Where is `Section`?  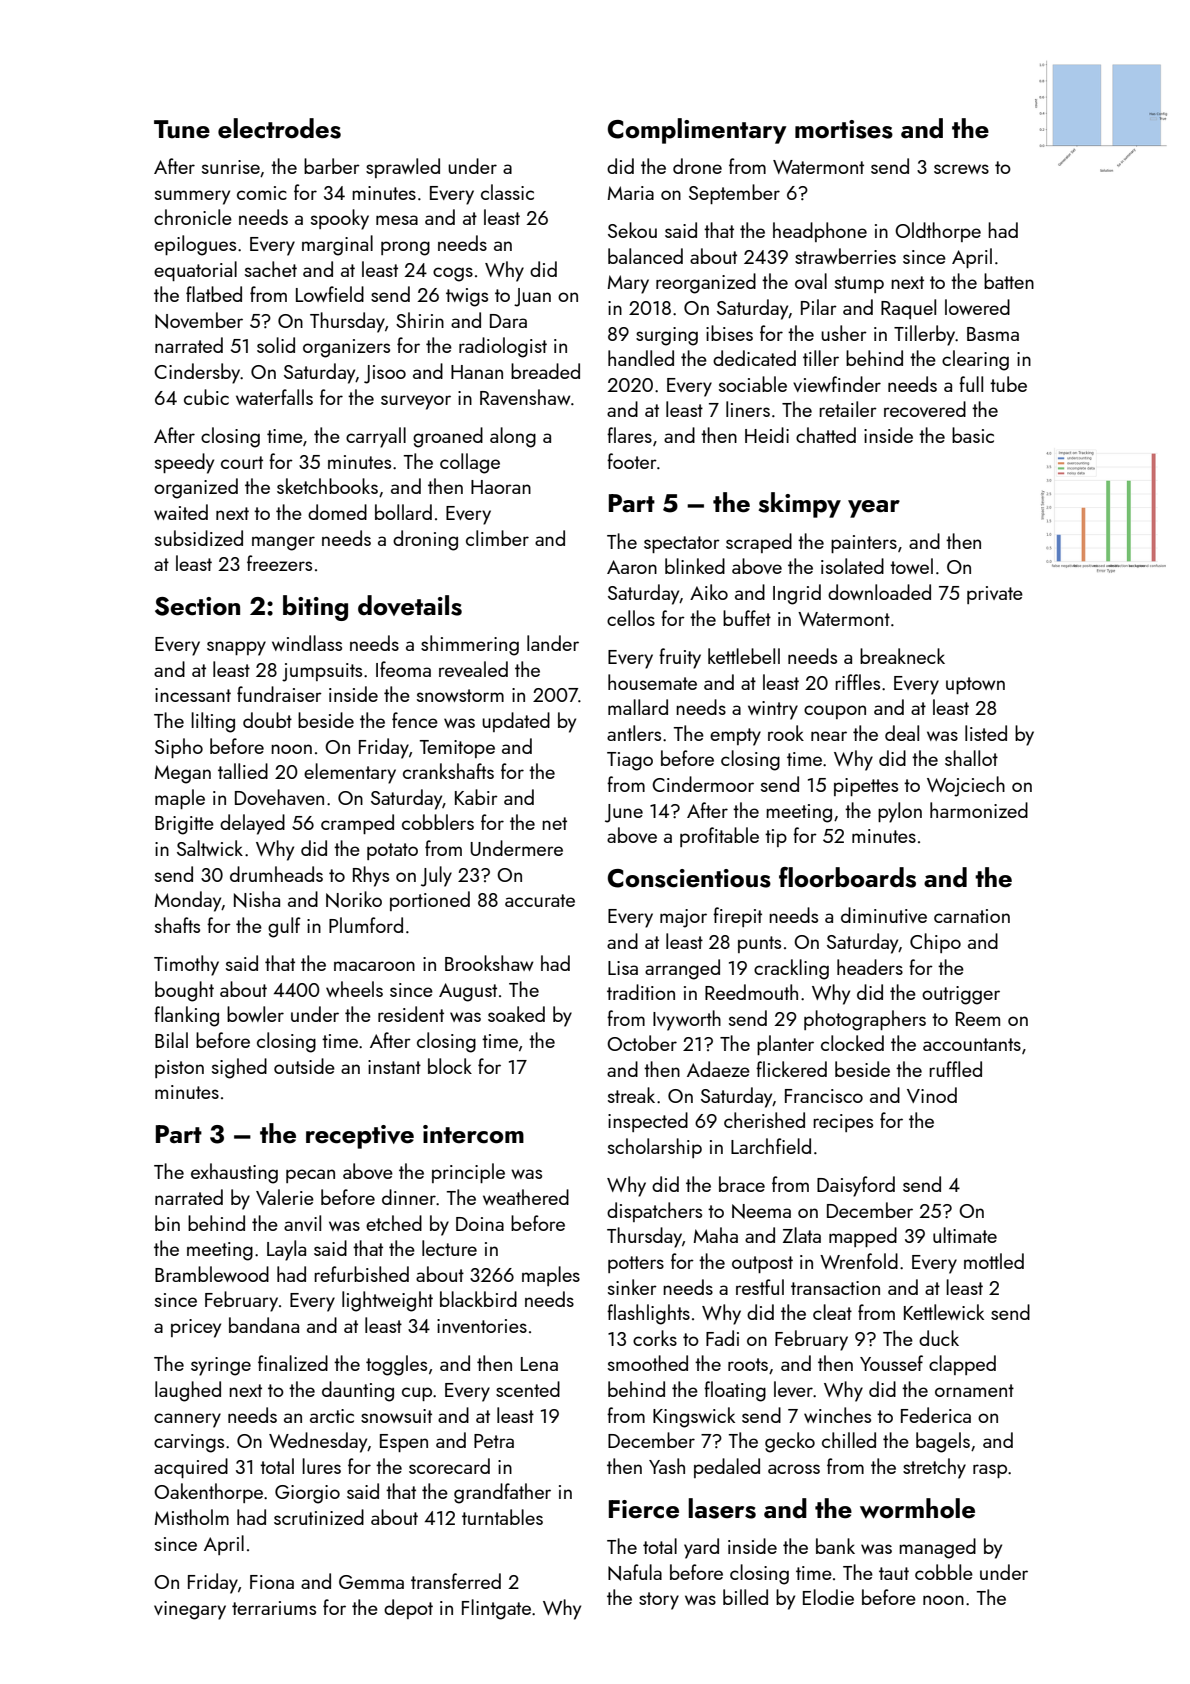 Section is located at coordinates (197, 606).
